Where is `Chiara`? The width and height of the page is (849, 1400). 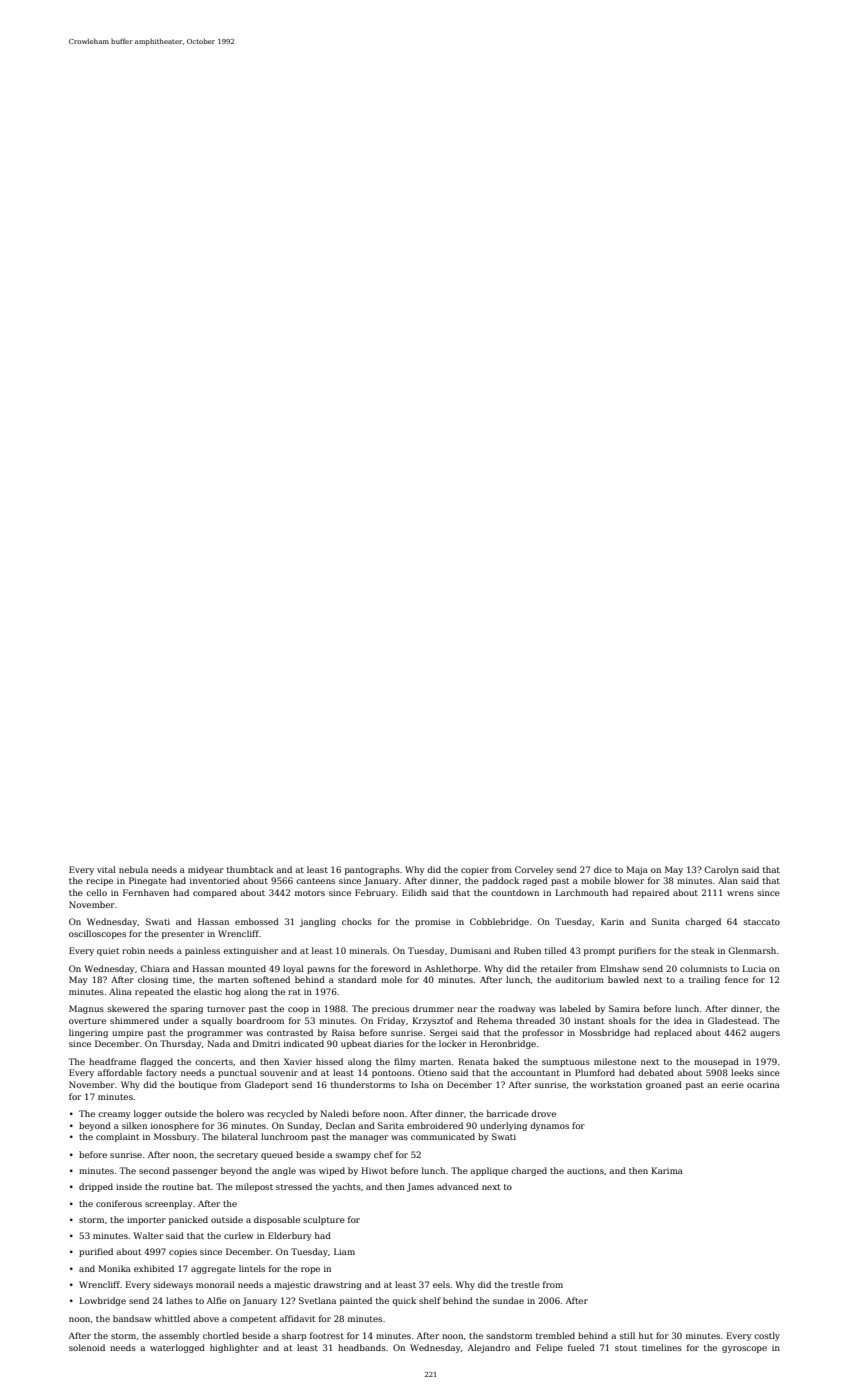 Chiara is located at coordinates (155, 968).
